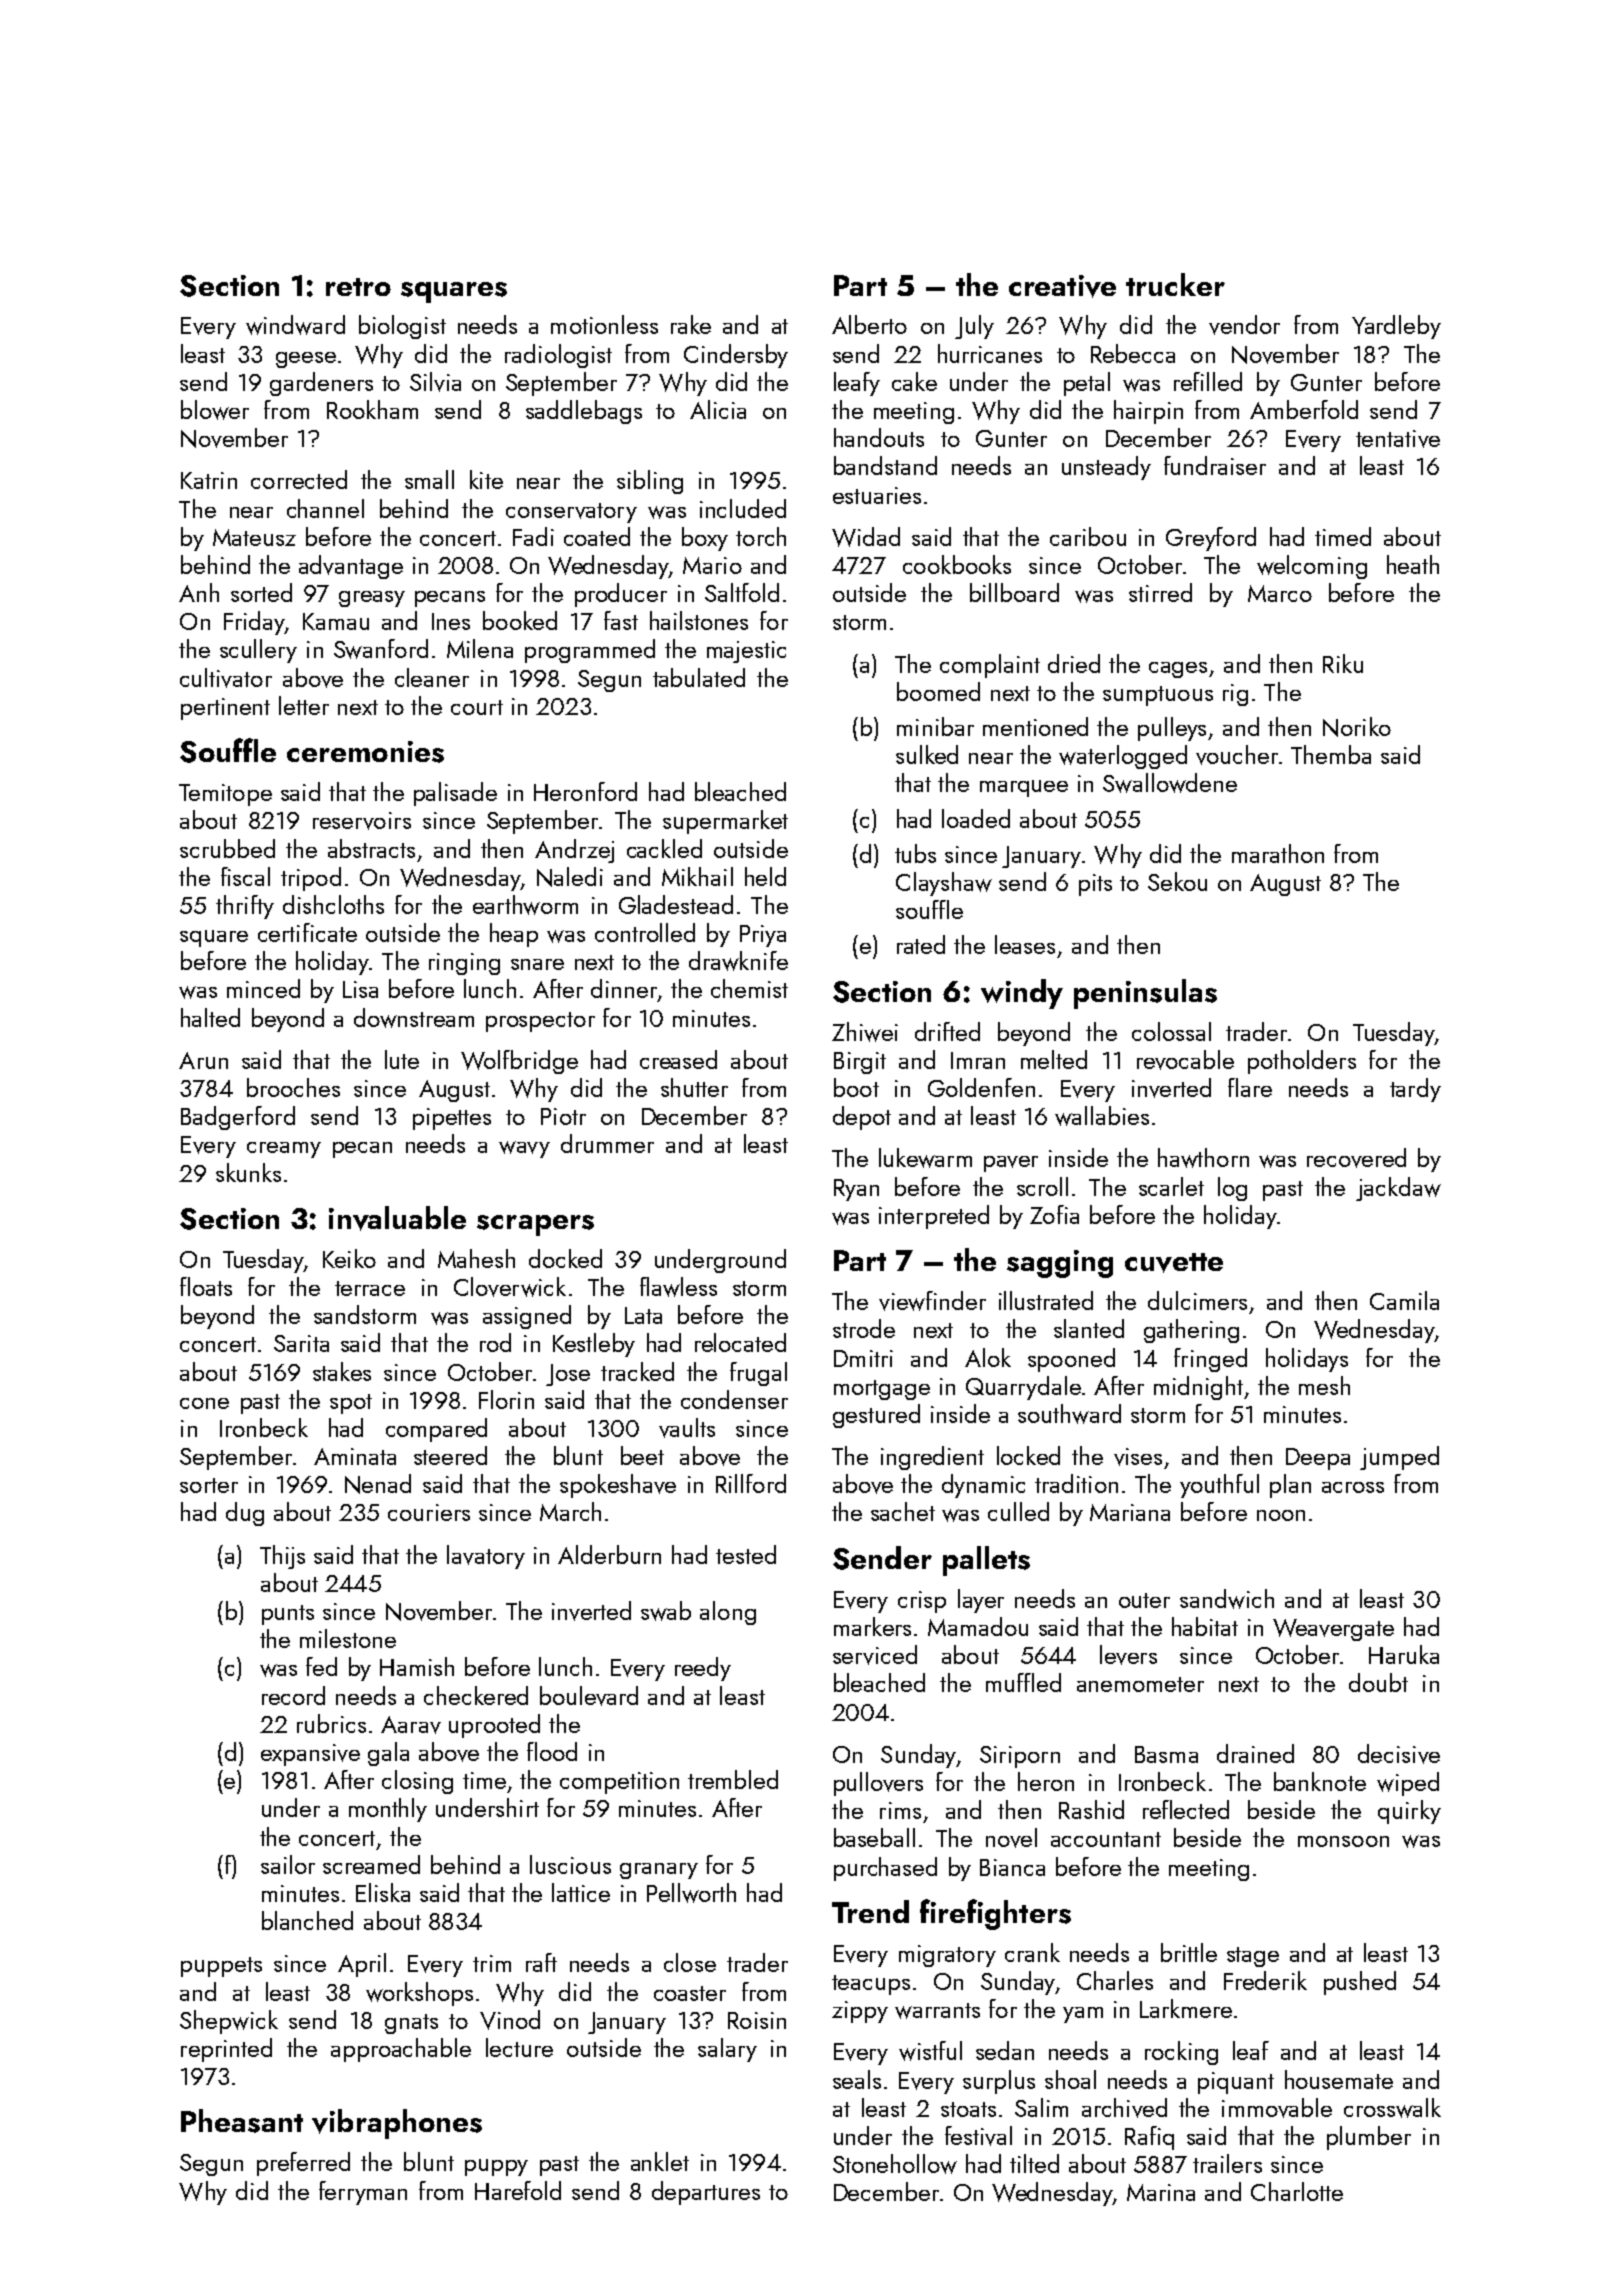 Image resolution: width=1620 pixels, height=2292 pixels. Describe the element at coordinates (363, 2193) in the document. I see `ferryman` at that location.
